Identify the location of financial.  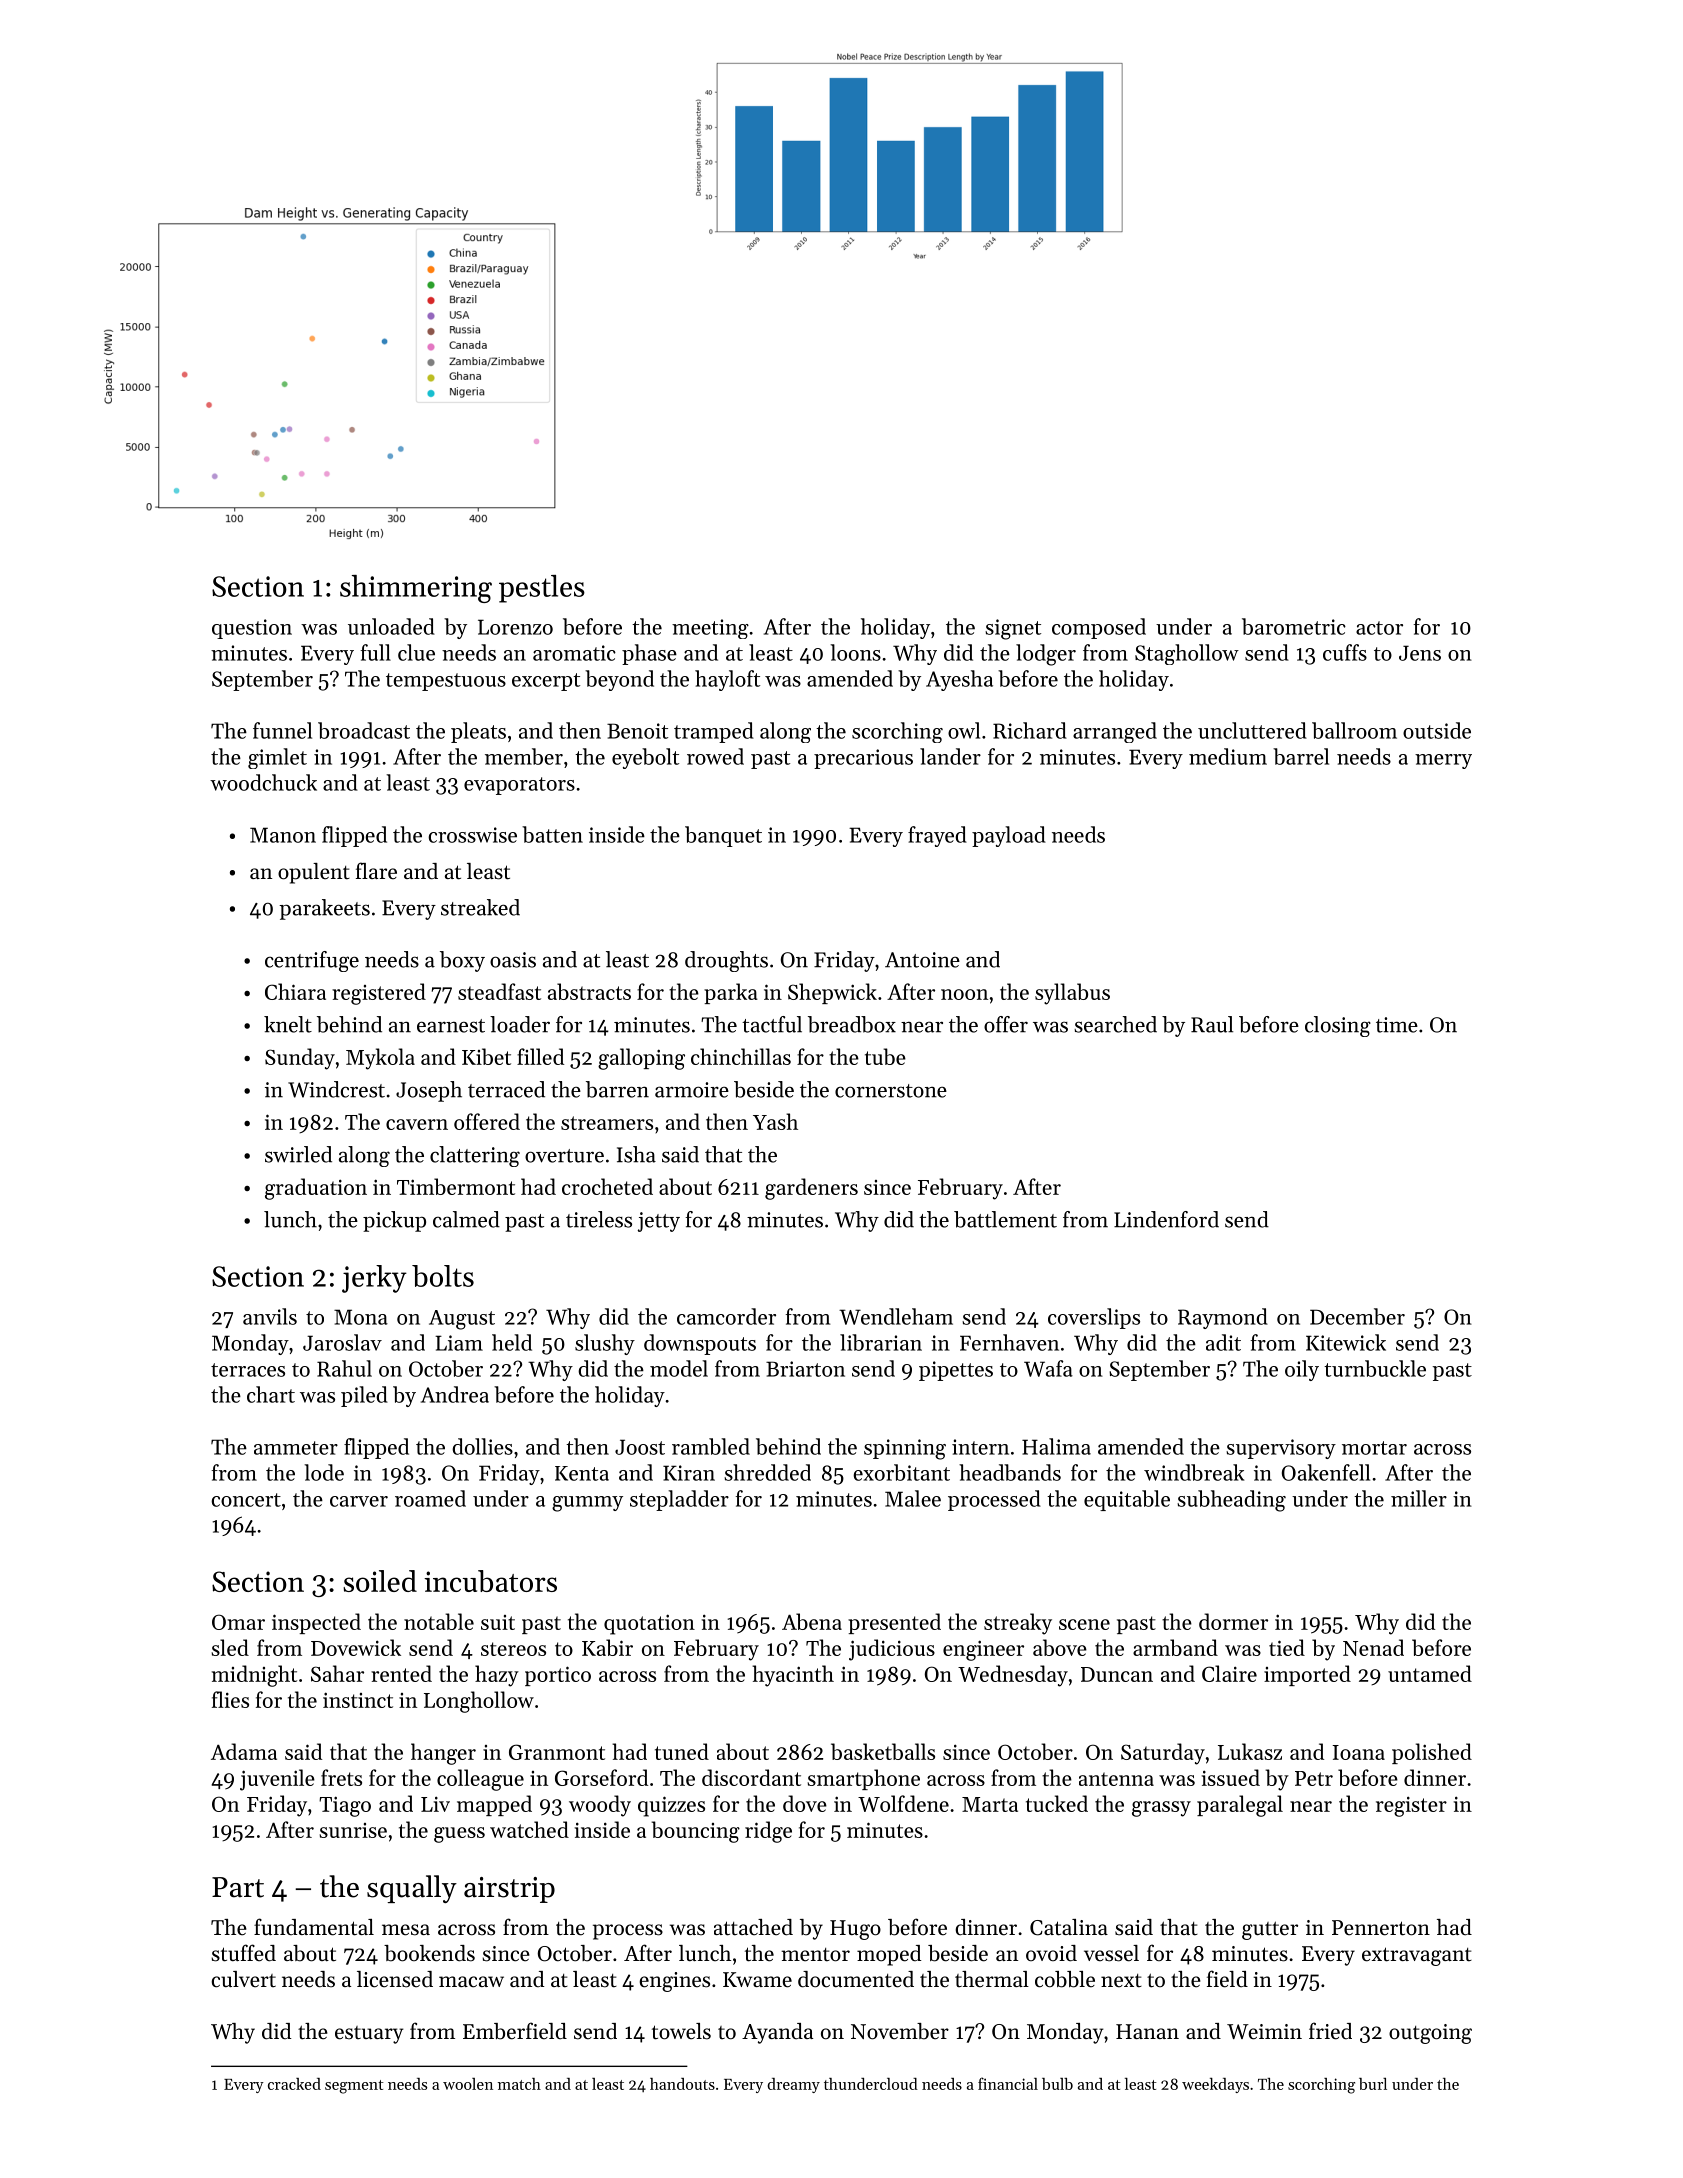
(1008, 2083).
